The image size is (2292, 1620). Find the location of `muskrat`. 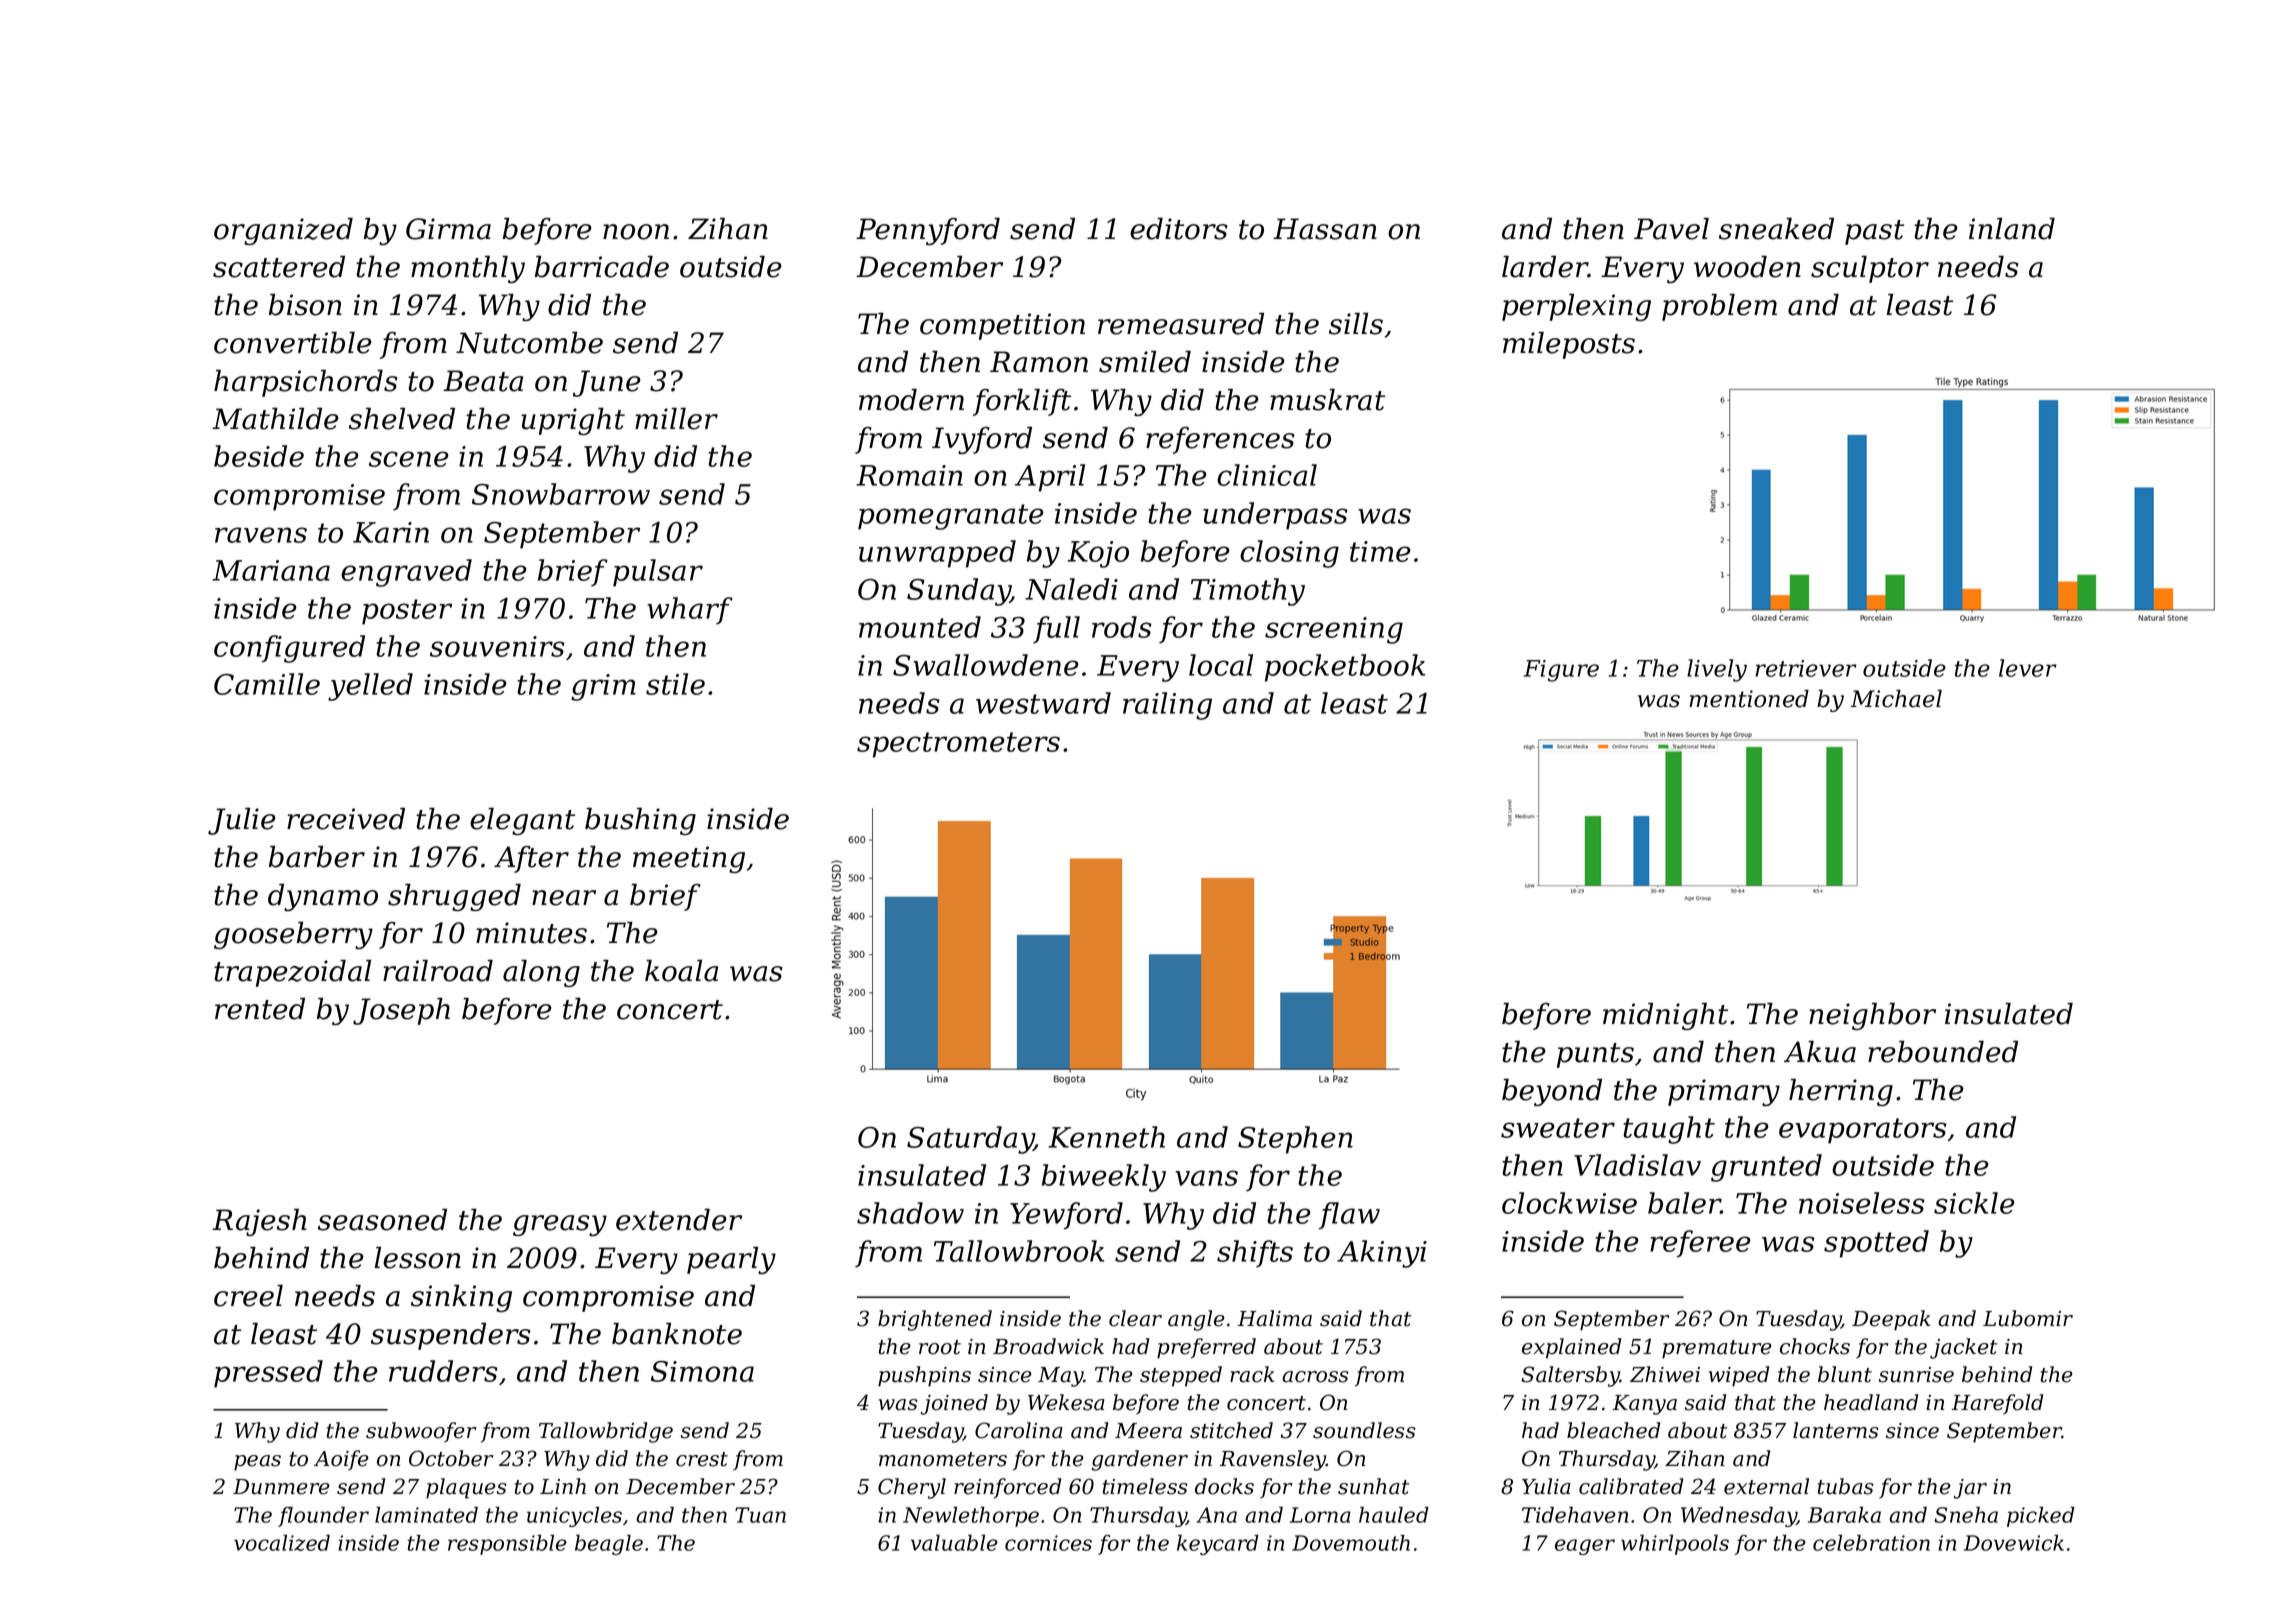

muskrat is located at coordinates (1327, 400).
